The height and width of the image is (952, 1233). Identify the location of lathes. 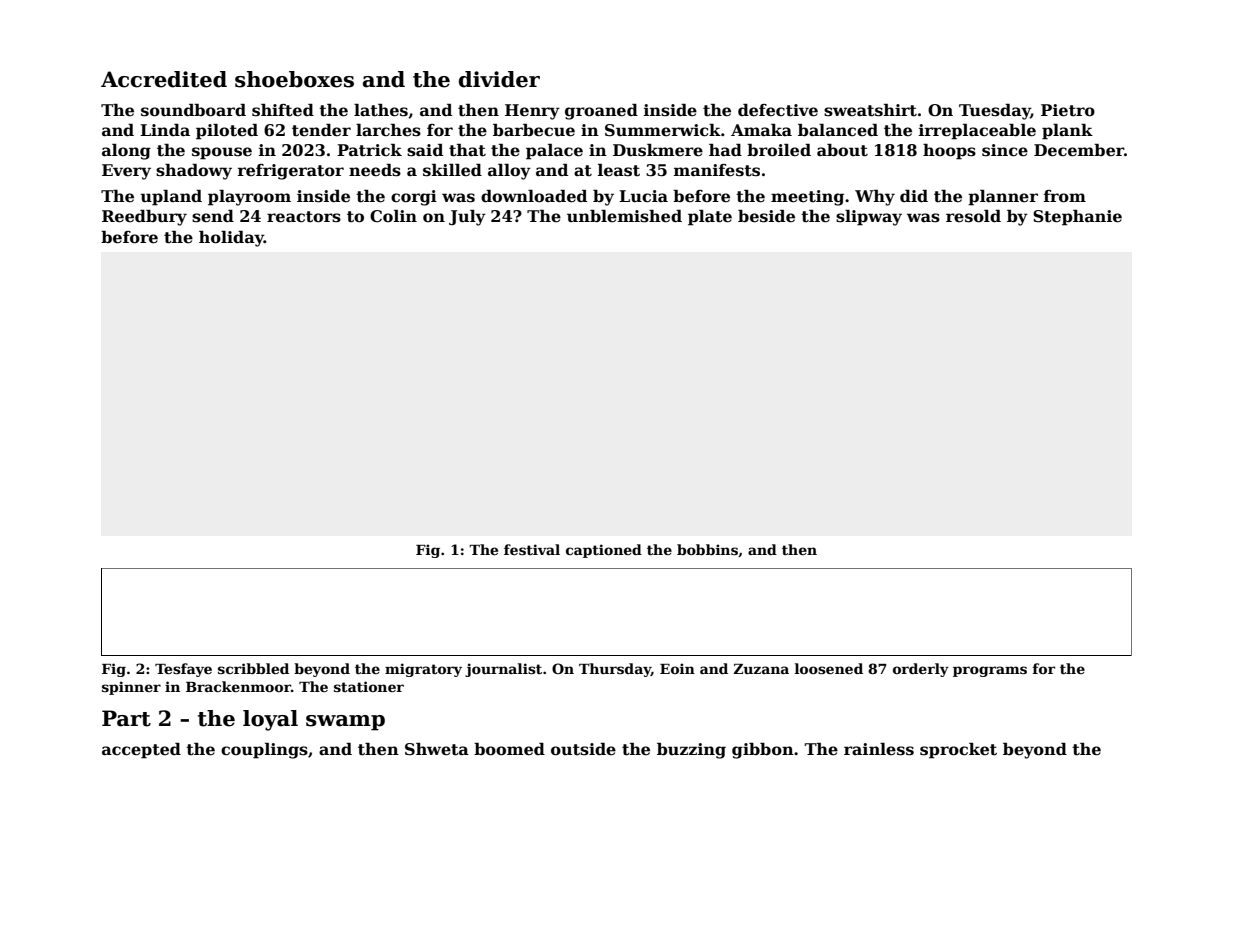
(381, 110).
